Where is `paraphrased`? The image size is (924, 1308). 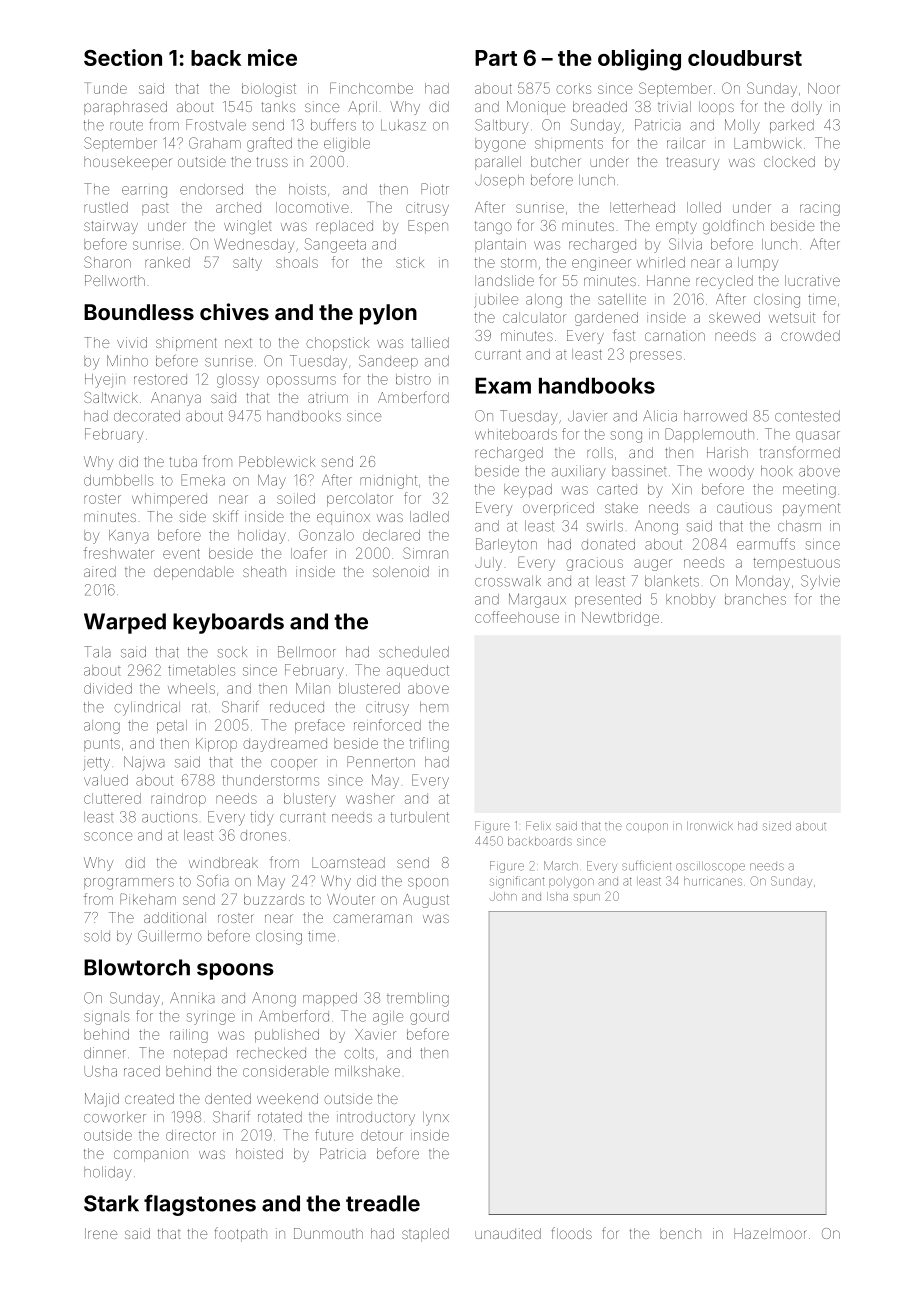 paraphrased is located at coordinates (125, 108).
